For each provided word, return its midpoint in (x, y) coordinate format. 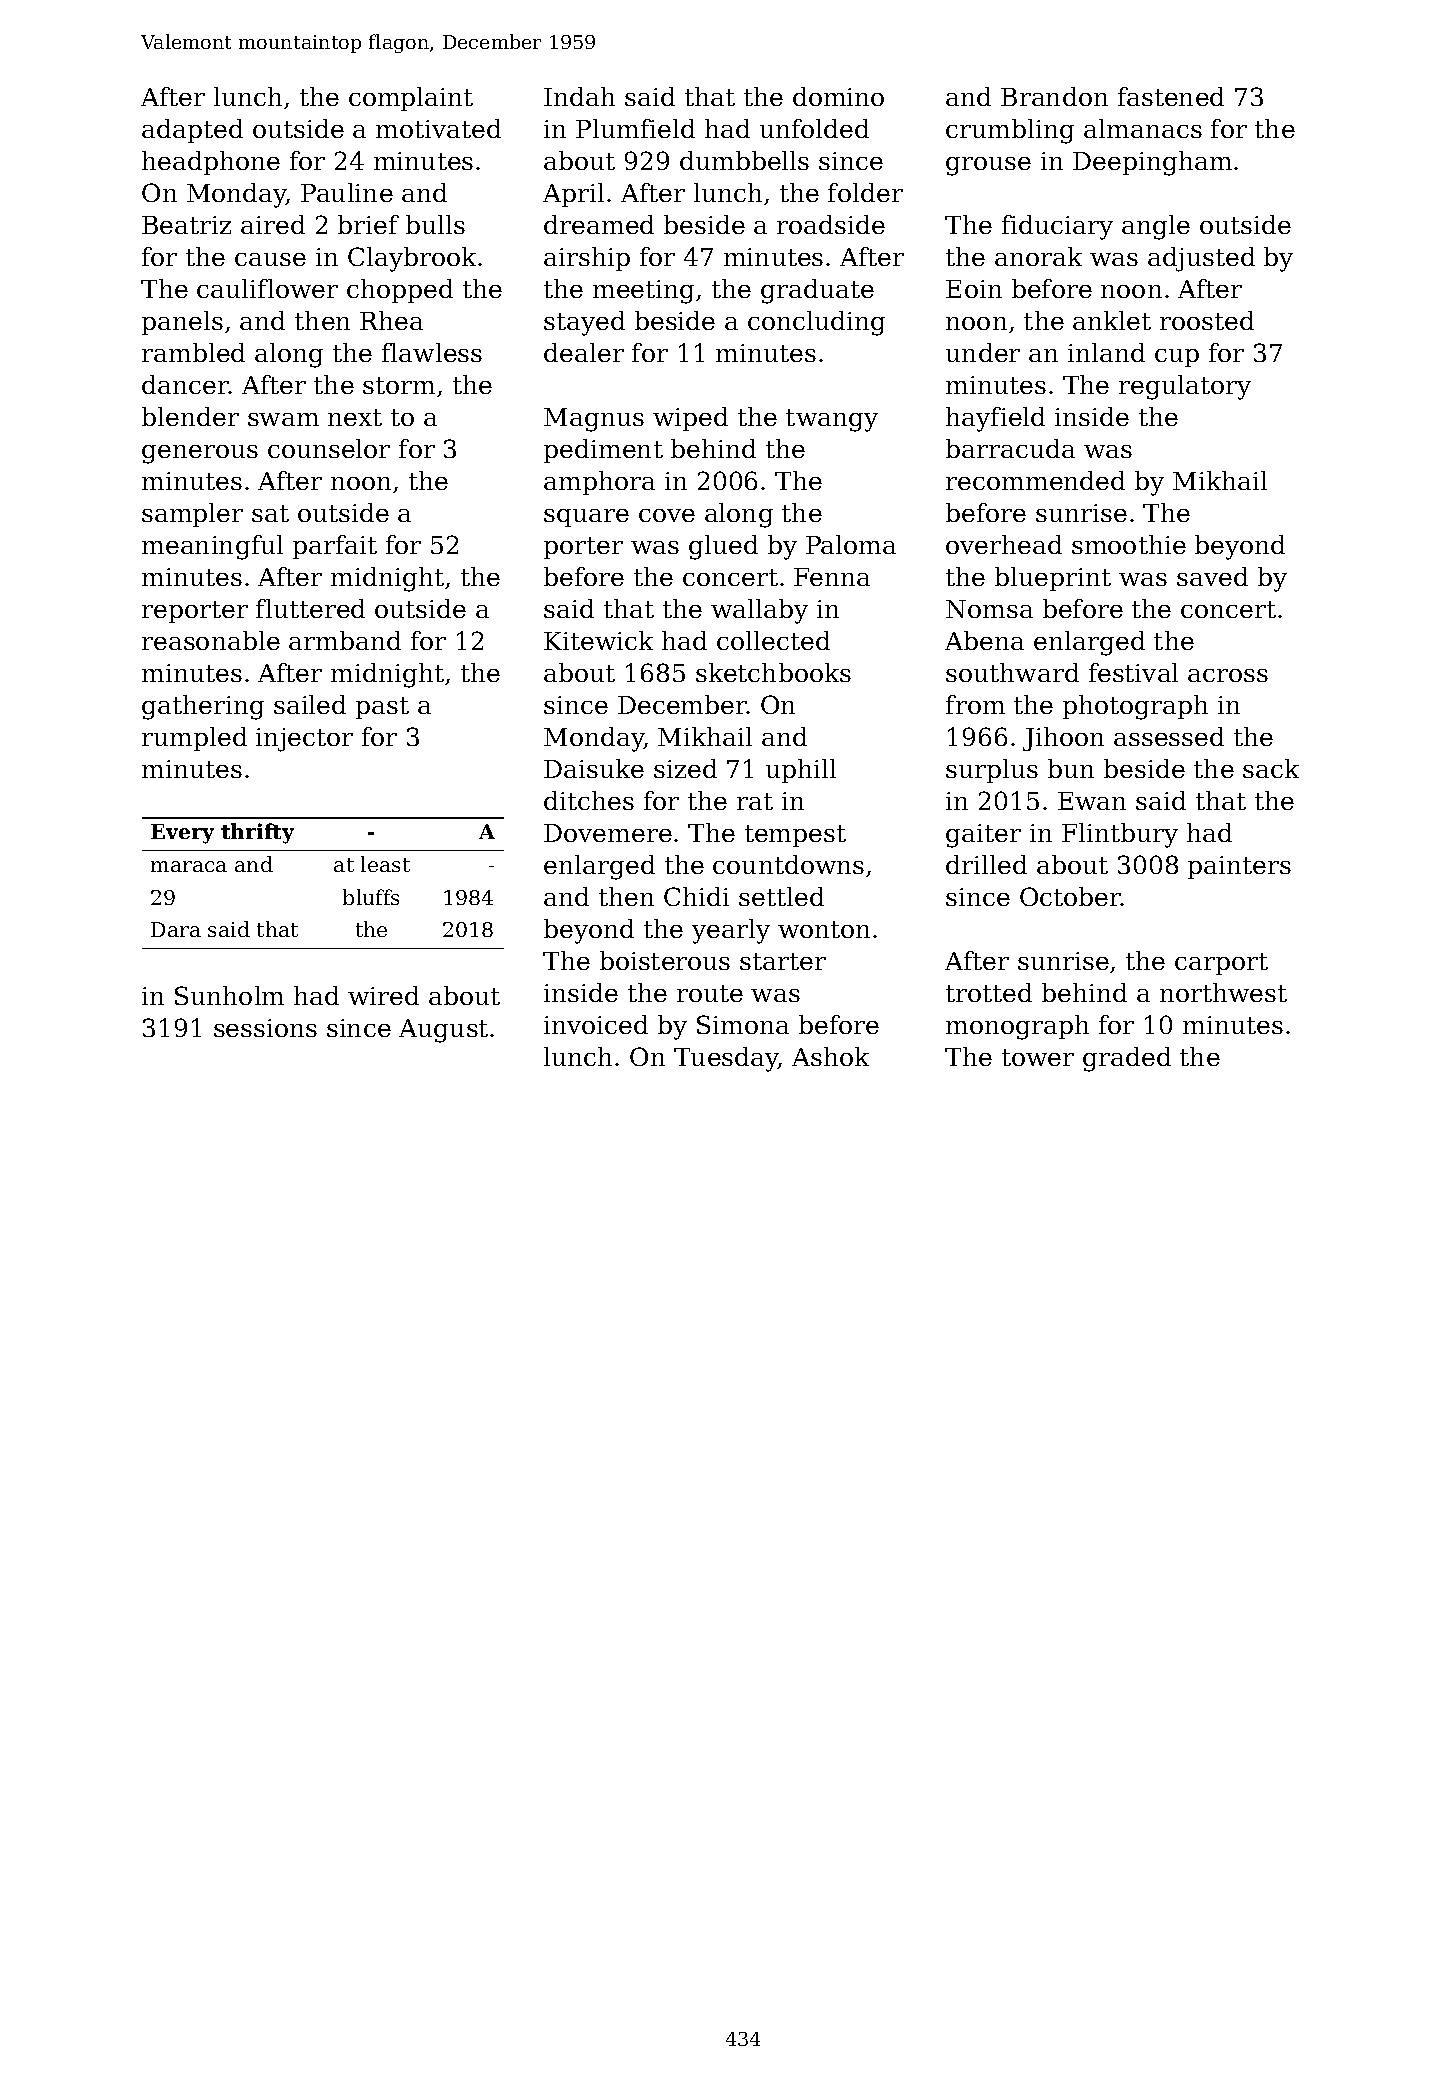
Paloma (851, 544)
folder (865, 192)
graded (1127, 1059)
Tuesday (726, 1059)
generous (200, 454)
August (443, 1031)
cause (270, 259)
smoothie (1129, 544)
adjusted (1201, 259)
